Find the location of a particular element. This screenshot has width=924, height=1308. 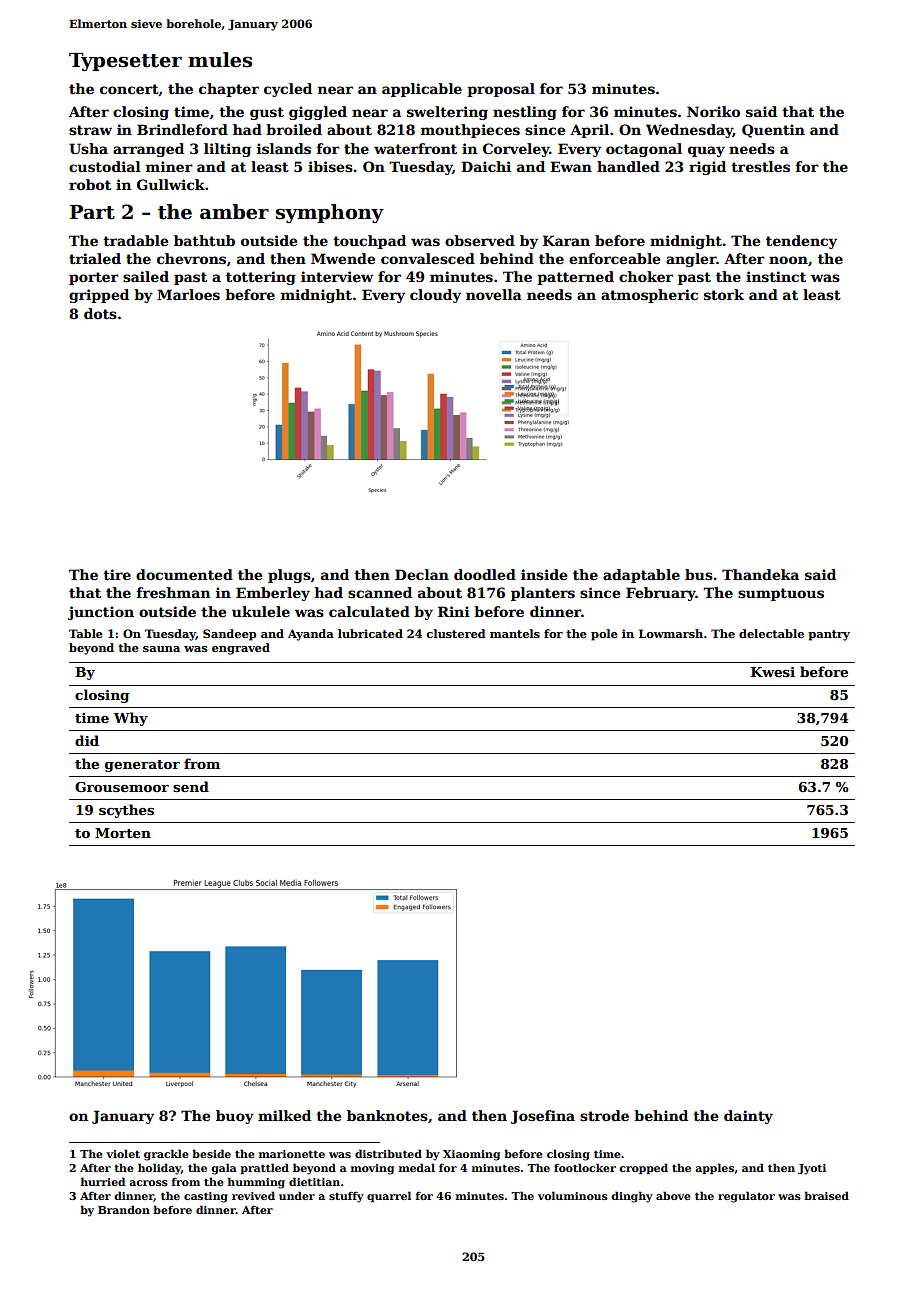

cloudy is located at coordinates (435, 296).
